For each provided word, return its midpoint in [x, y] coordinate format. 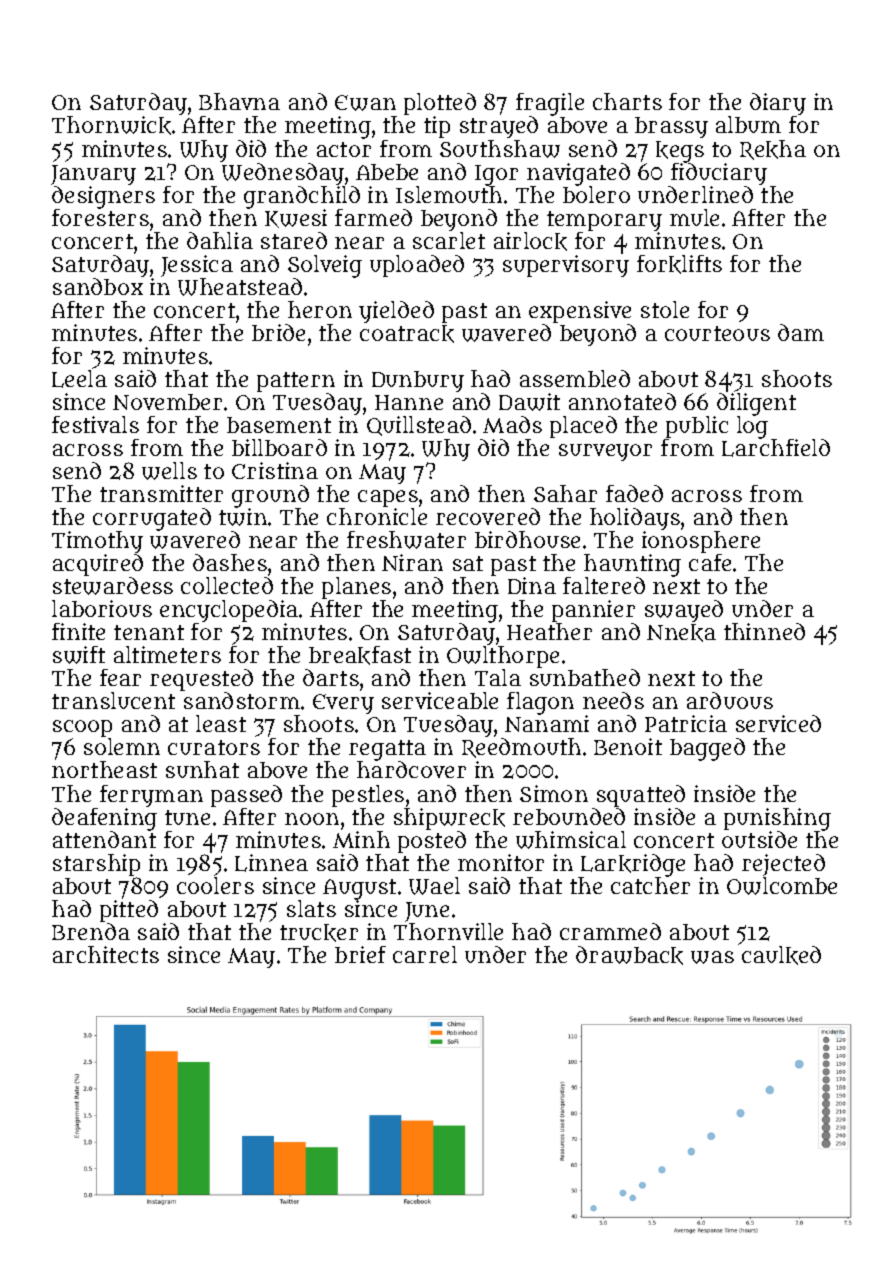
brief [360, 954]
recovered [488, 516]
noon [312, 819]
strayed [499, 127]
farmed [373, 217]
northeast [104, 770]
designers [103, 197]
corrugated [152, 520]
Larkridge [633, 865]
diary [778, 105]
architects [106, 954]
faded [634, 493]
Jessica [197, 266]
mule [694, 217]
